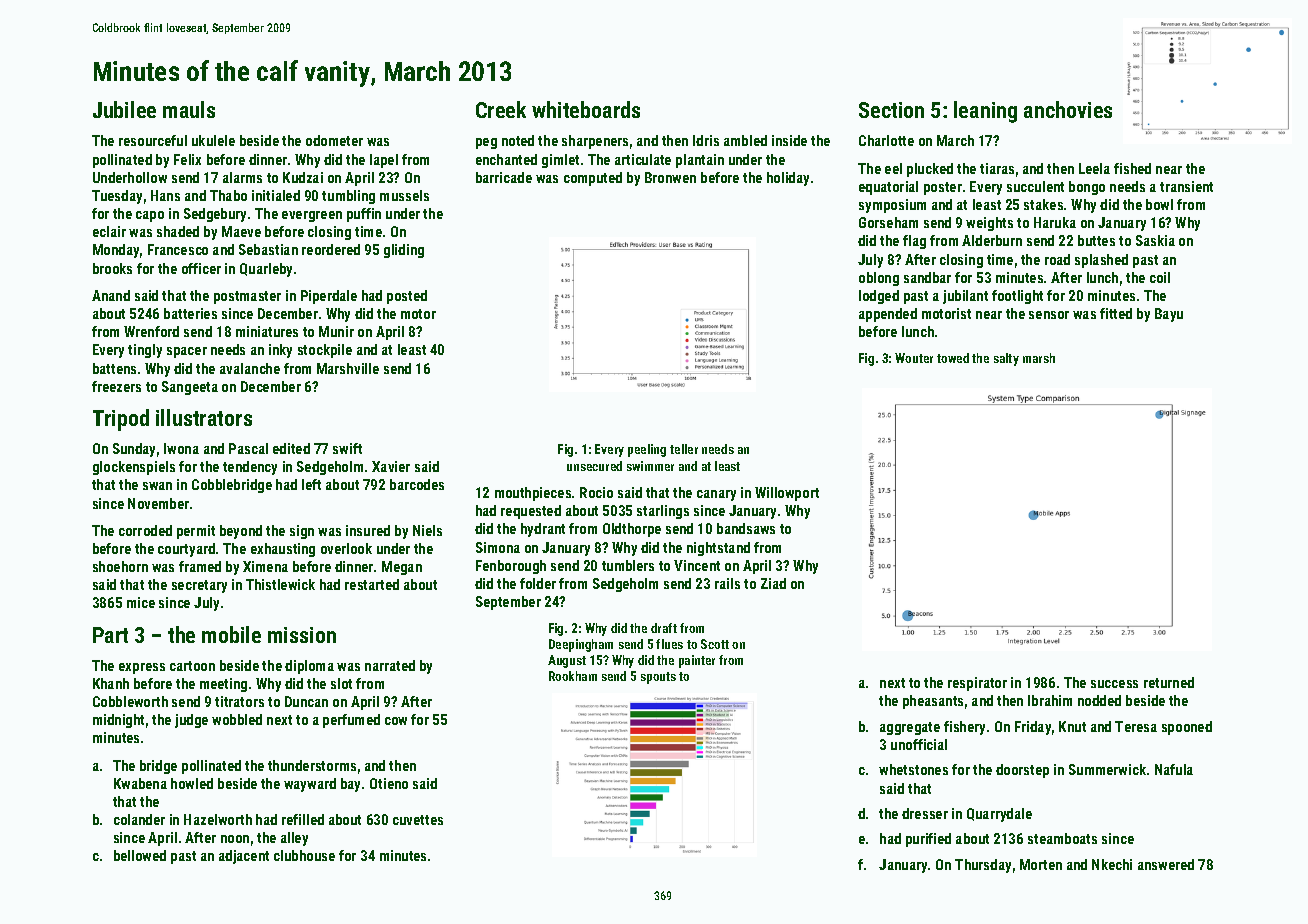 This screenshot has width=1308, height=924. What do you see at coordinates (304, 855) in the screenshot?
I see `clubhouse` at bounding box center [304, 855].
